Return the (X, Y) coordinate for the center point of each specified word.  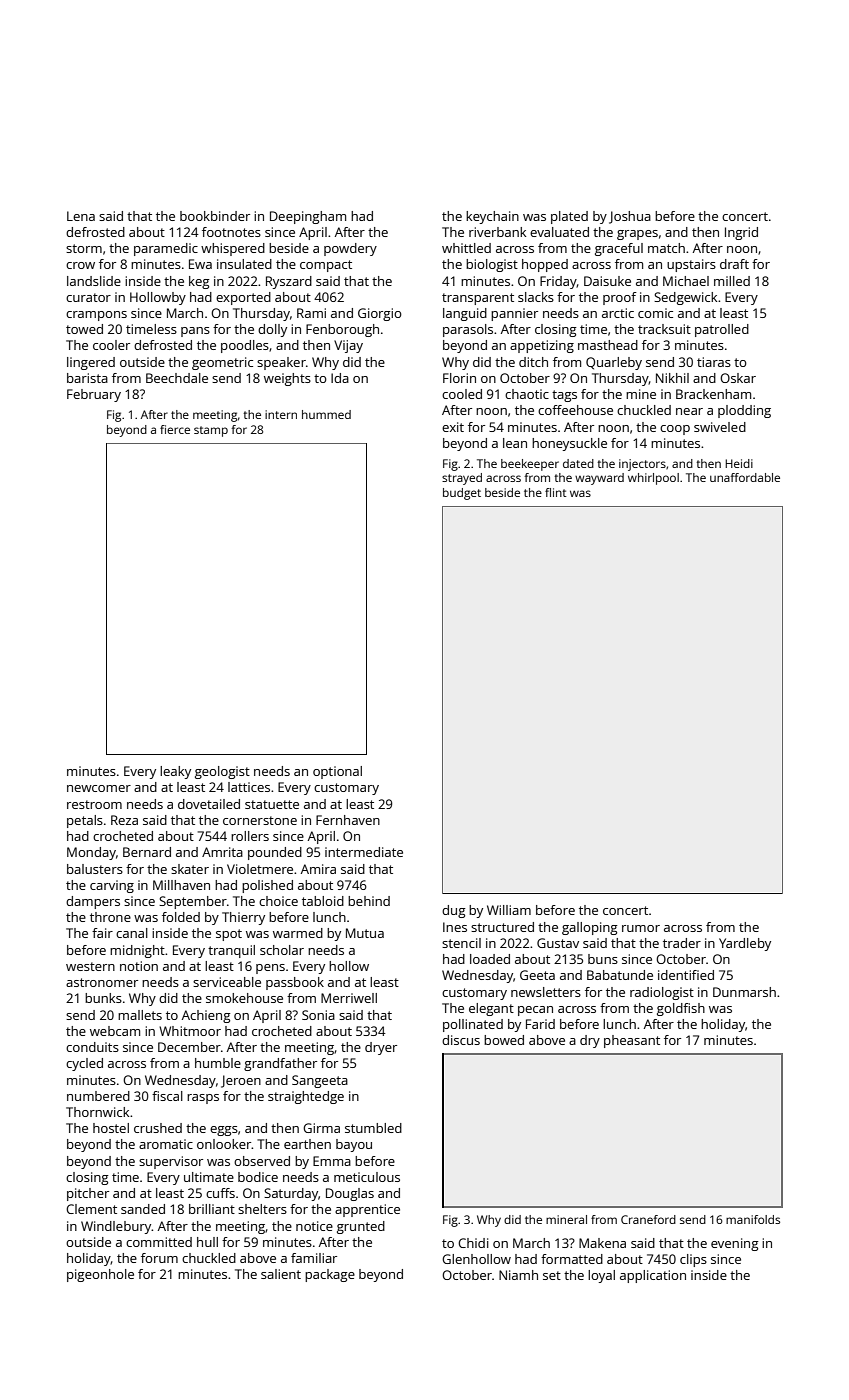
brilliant (212, 1209)
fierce (175, 429)
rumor (641, 928)
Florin (459, 378)
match (666, 248)
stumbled (373, 1128)
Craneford (648, 1219)
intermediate (364, 852)
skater (190, 869)
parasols (468, 330)
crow (80, 265)
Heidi (739, 463)
